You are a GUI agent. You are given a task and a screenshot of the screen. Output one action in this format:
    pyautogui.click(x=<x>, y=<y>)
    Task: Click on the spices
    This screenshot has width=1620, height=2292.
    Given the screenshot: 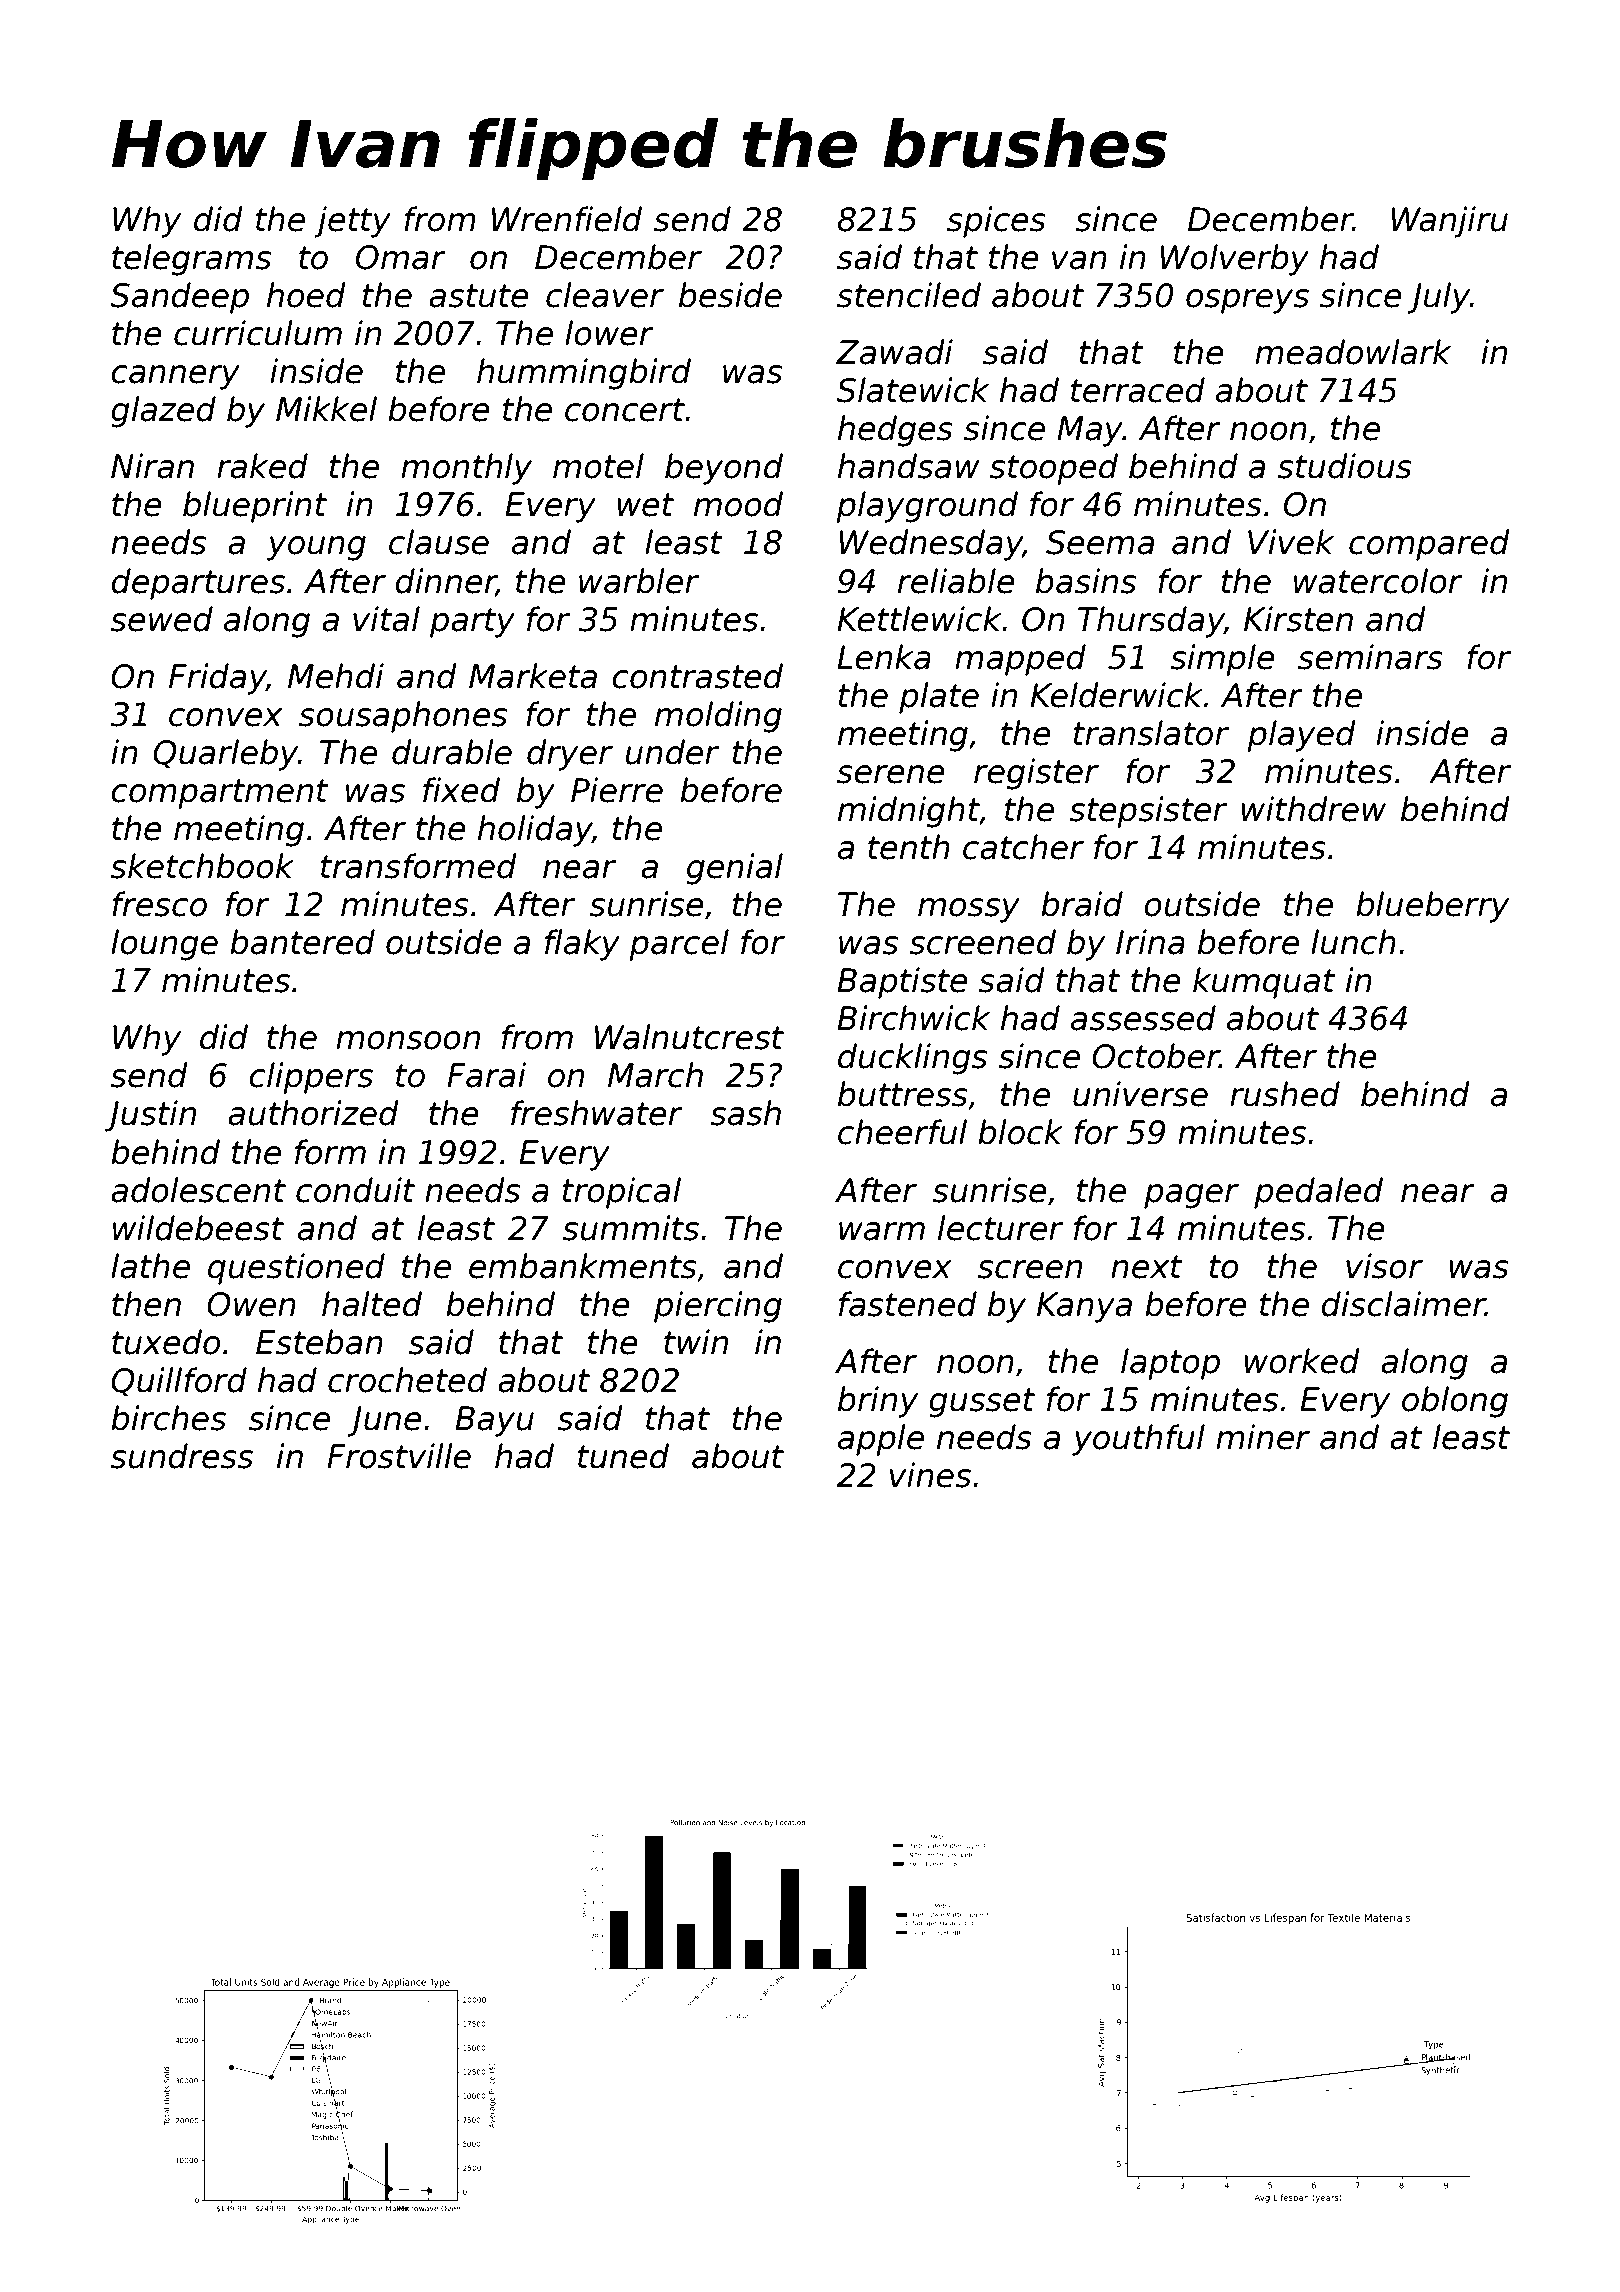 What is the action you would take?
    pyautogui.click(x=996, y=222)
